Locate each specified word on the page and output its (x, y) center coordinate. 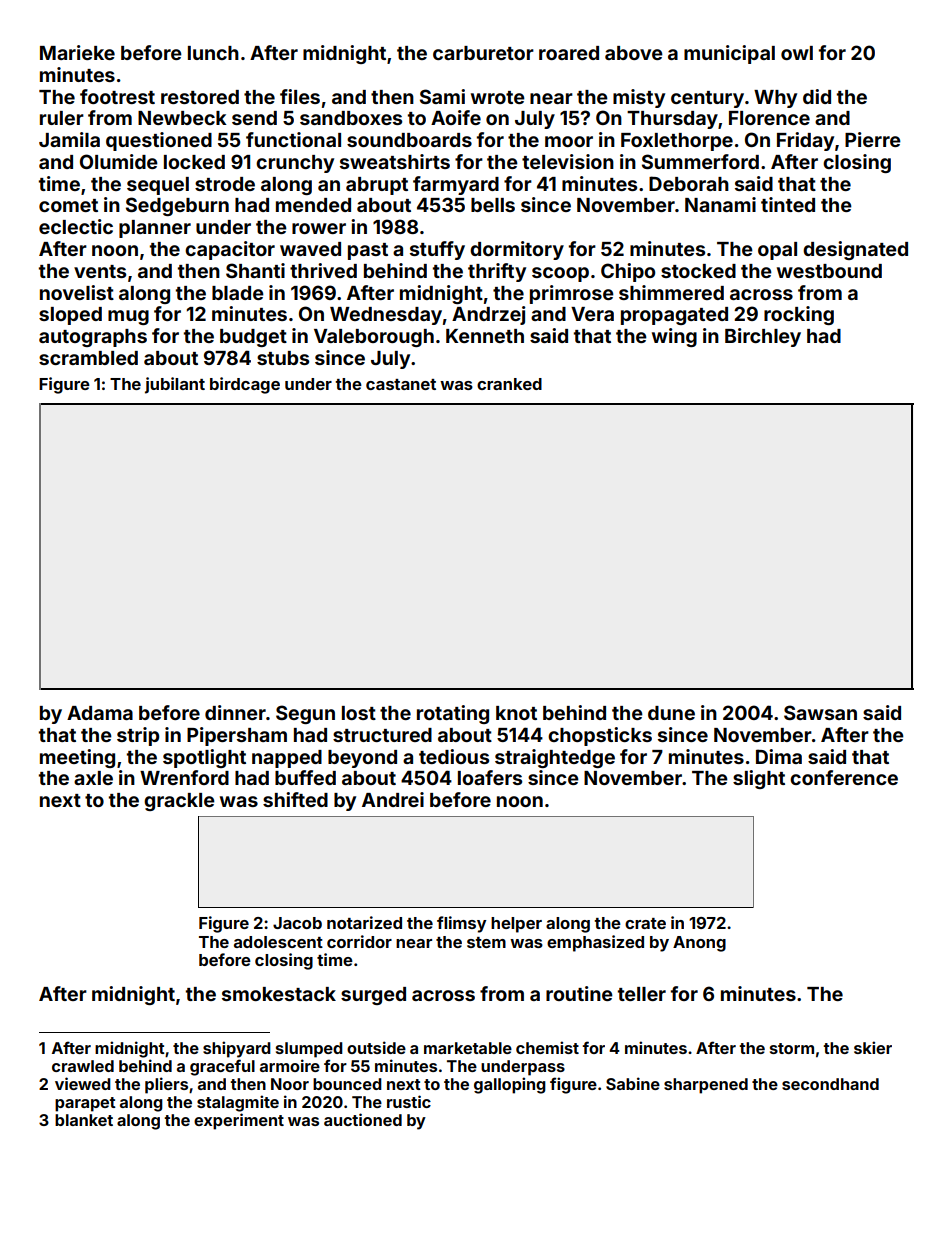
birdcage (245, 385)
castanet (401, 384)
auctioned (363, 1119)
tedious (454, 756)
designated (855, 250)
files (300, 96)
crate (645, 923)
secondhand (830, 1084)
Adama (100, 713)
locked (194, 162)
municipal (729, 54)
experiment (239, 1121)
